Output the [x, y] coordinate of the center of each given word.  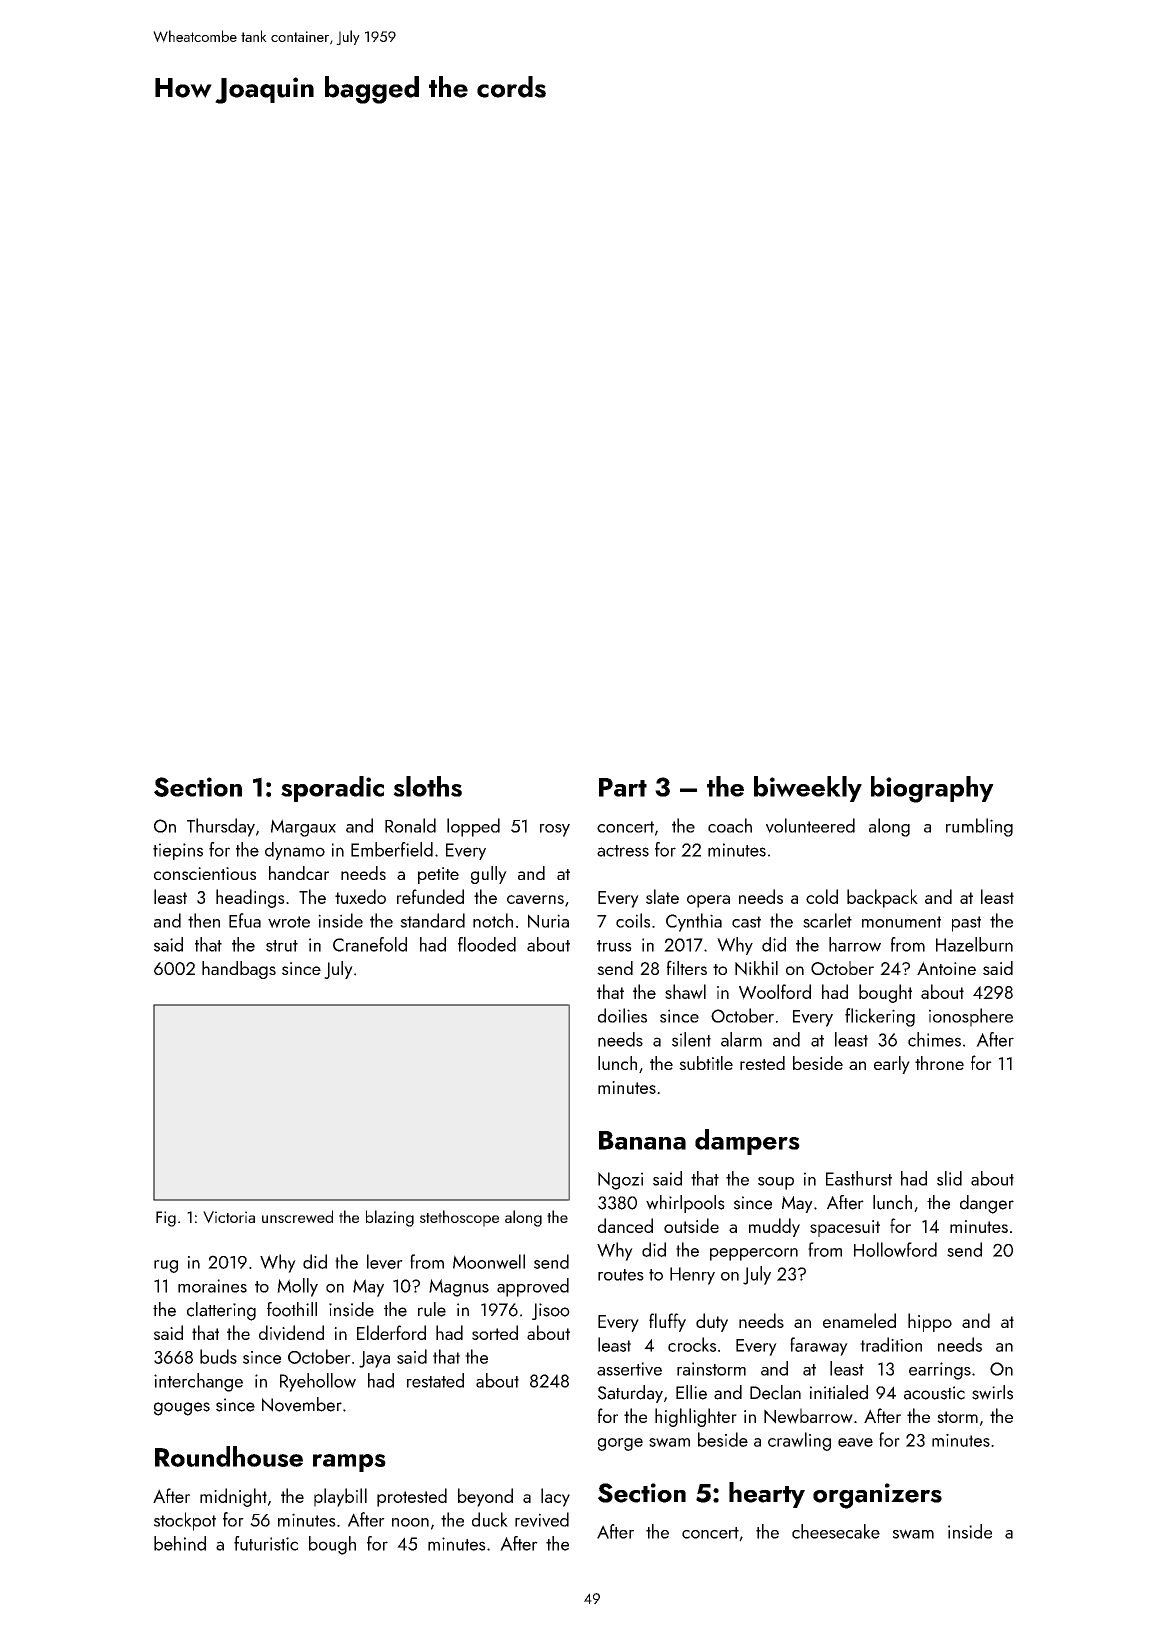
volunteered [810, 825]
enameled [859, 1320]
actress [623, 851]
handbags [239, 970]
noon [410, 1522]
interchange [198, 1382]
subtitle [706, 1063]
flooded [487, 944]
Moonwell [489, 1261]
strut [282, 946]
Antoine [946, 968]
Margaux [303, 828]
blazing [390, 1218]
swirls [992, 1392]
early [892, 1065]
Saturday [630, 1394]
